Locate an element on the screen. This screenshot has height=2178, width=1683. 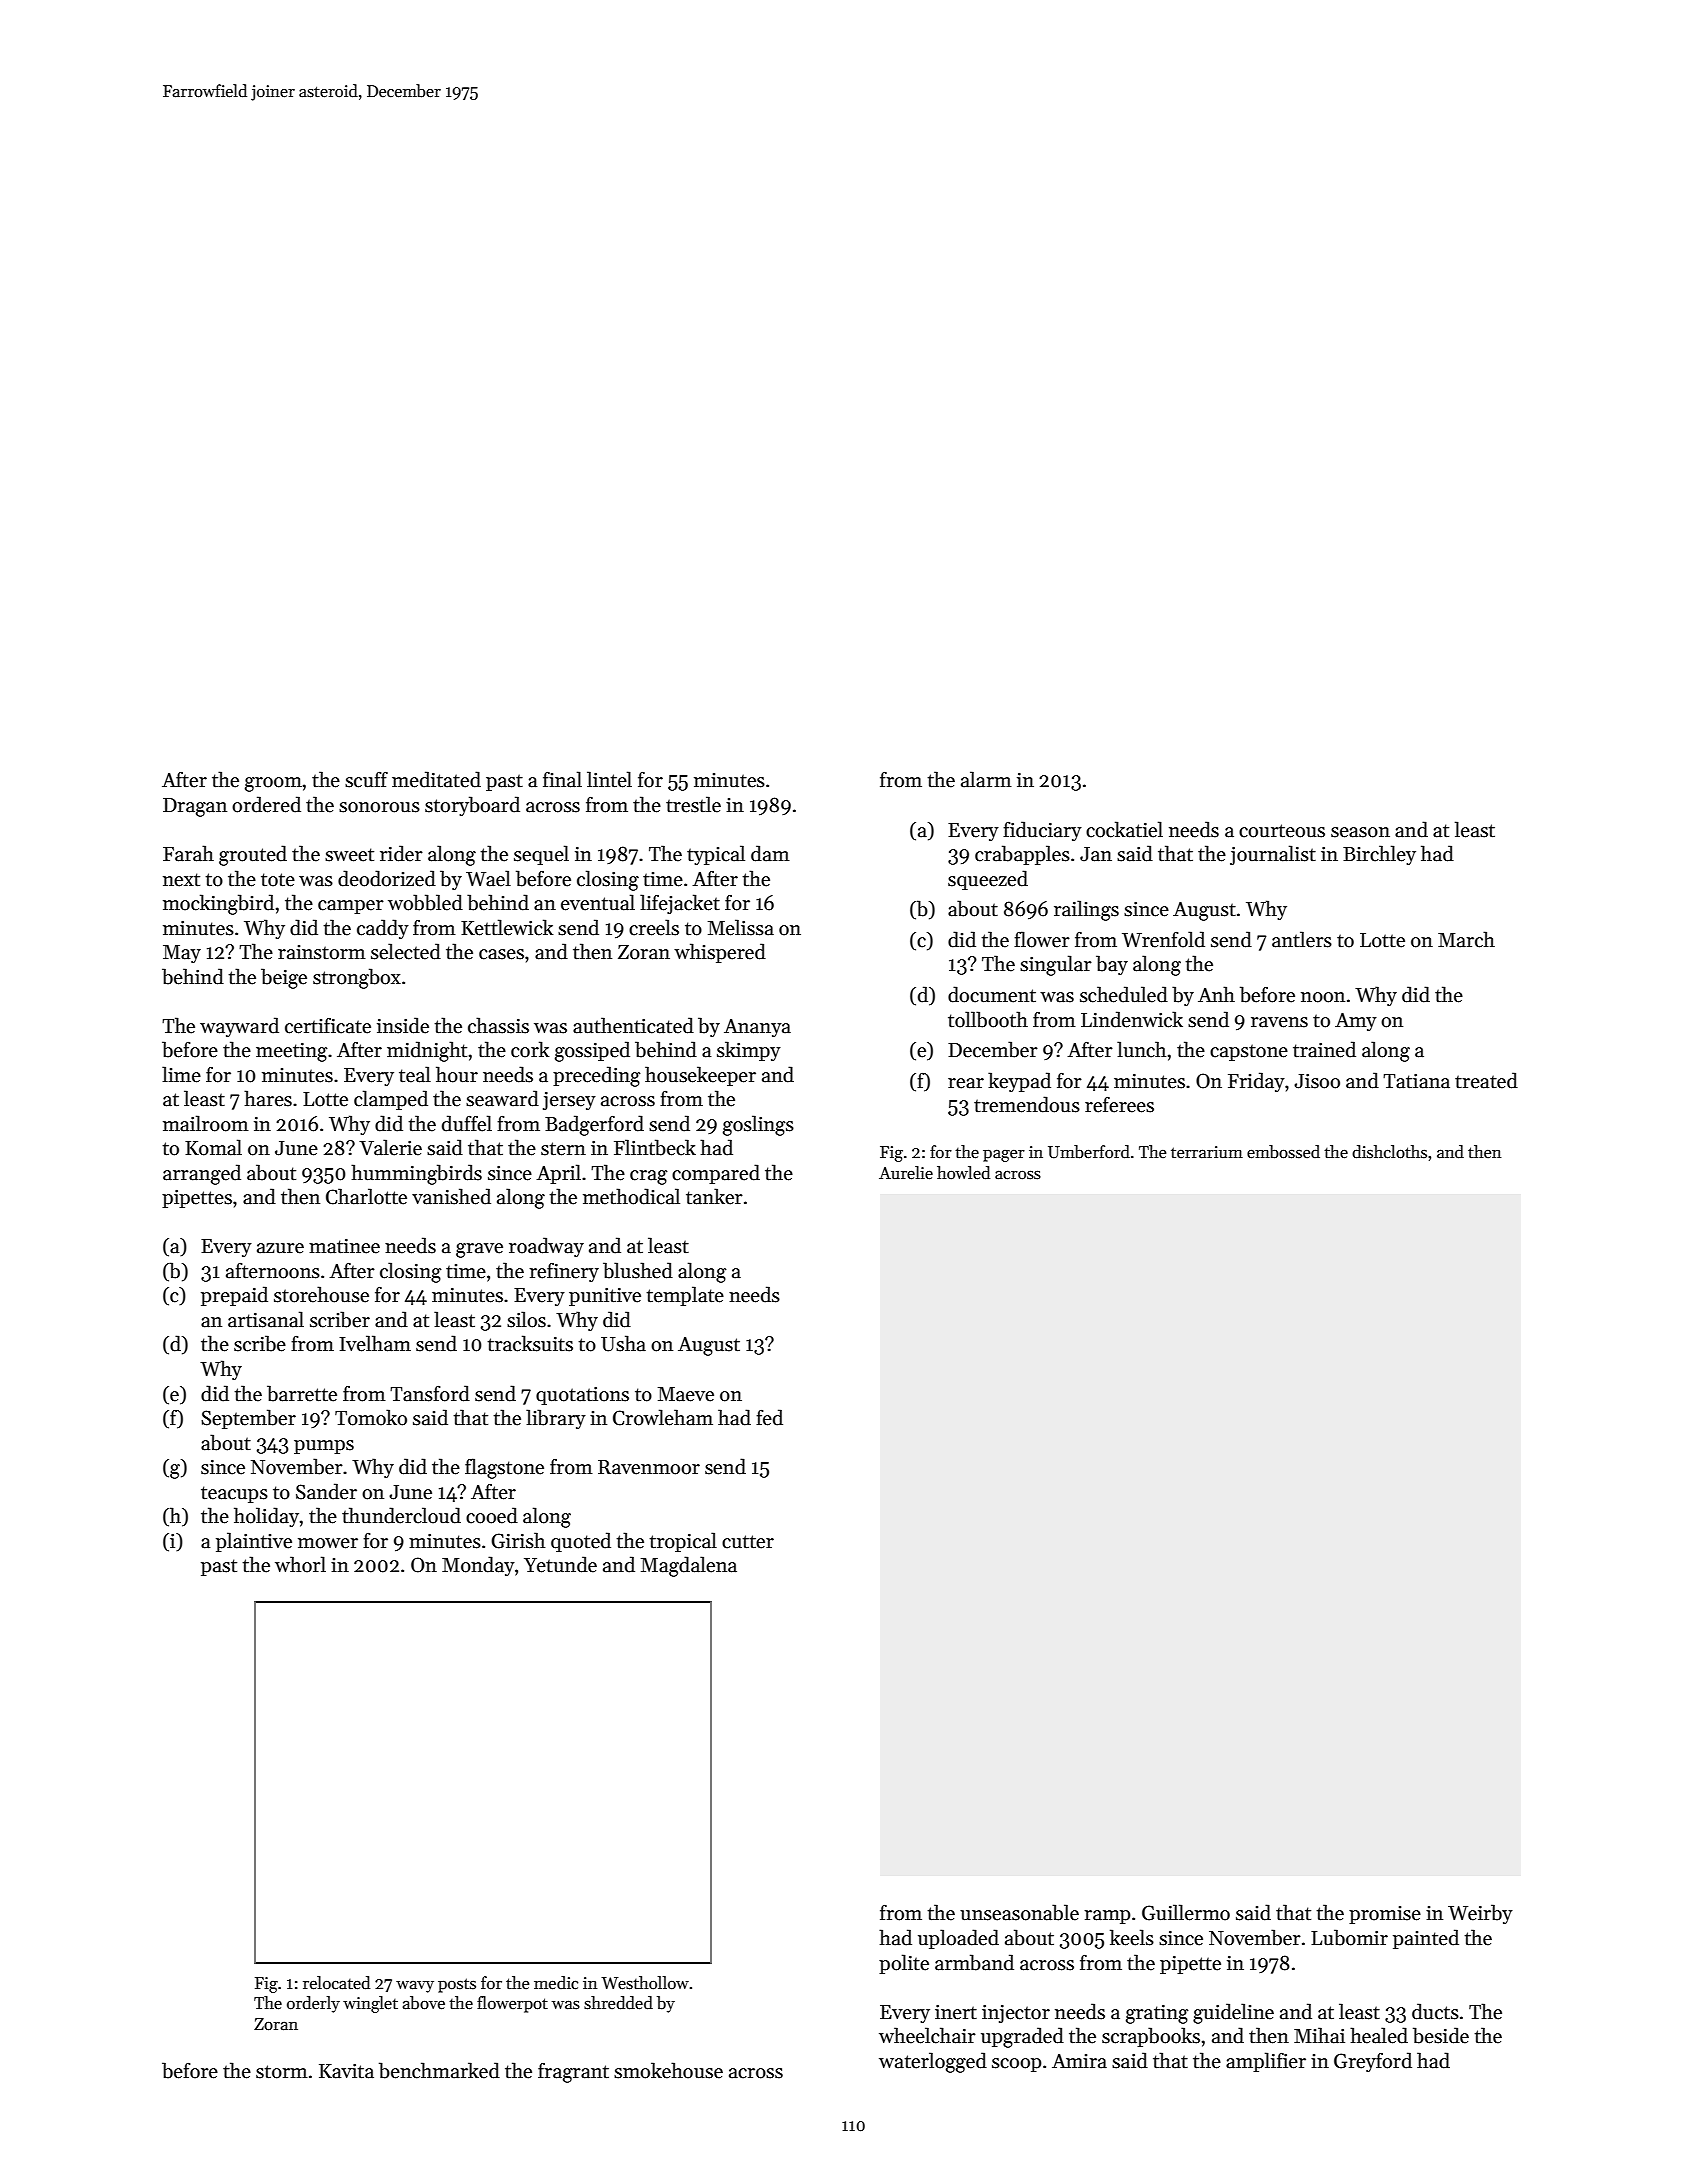
dishcloths is located at coordinates (1389, 1152).
